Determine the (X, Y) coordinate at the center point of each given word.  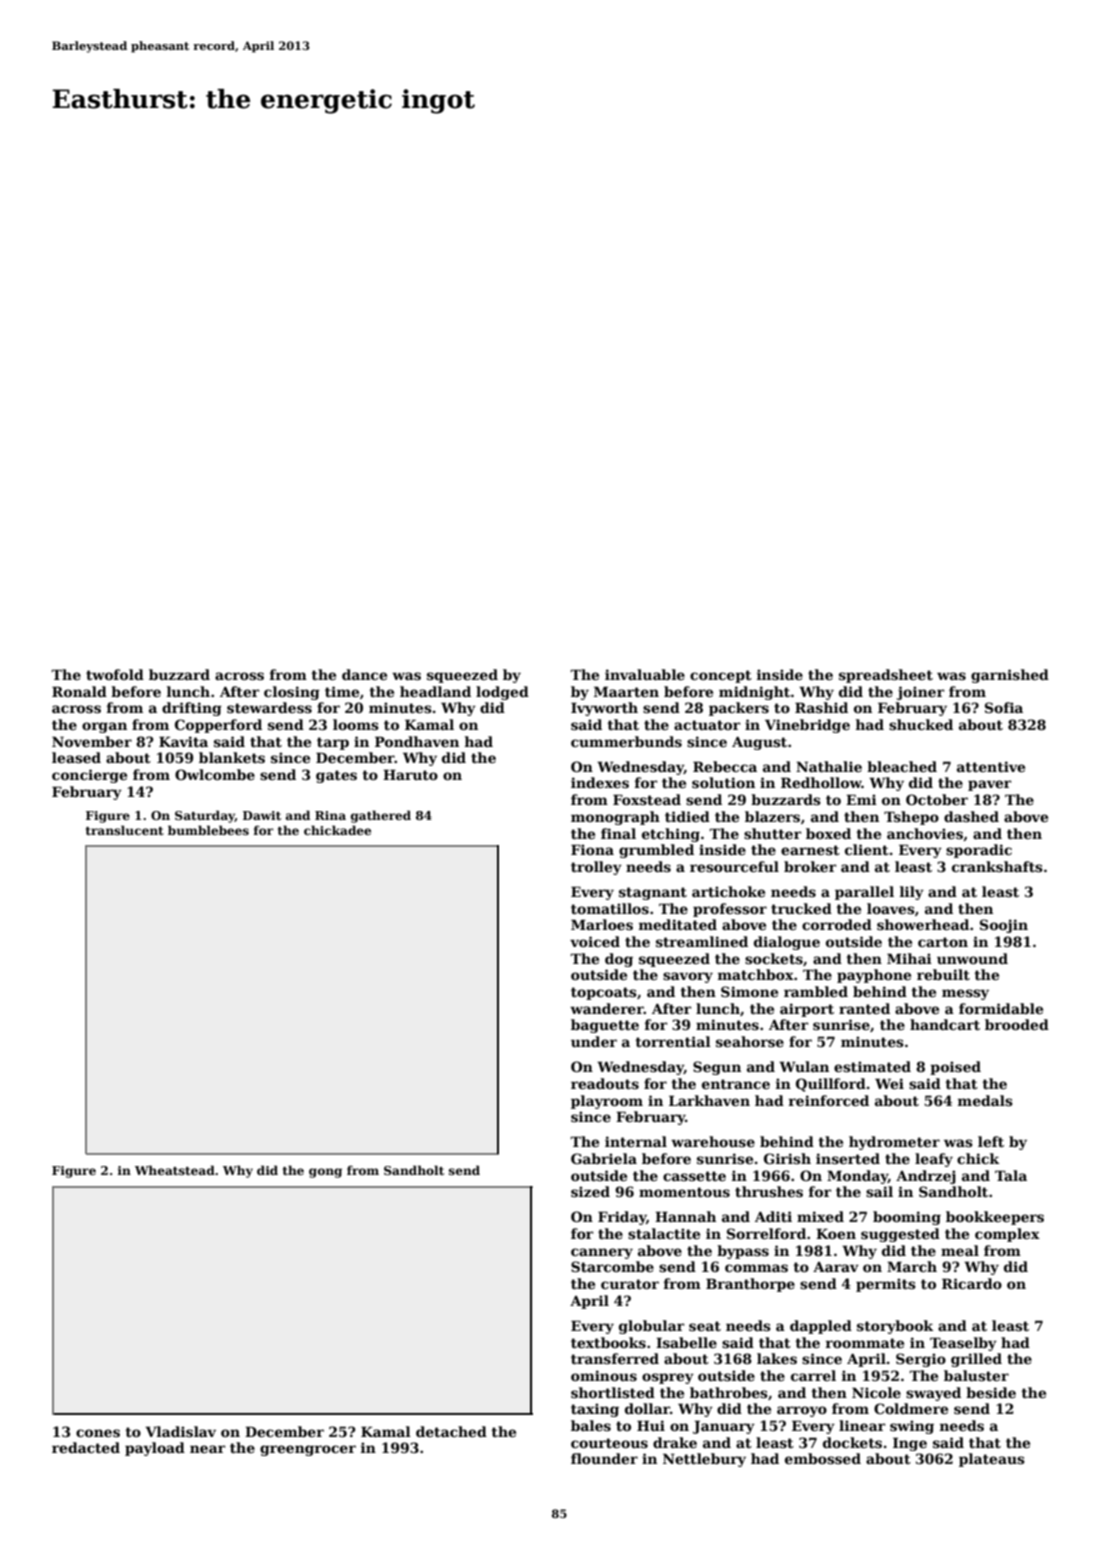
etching (671, 835)
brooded (1017, 1024)
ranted (864, 1008)
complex (1007, 1235)
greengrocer (308, 1450)
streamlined (702, 941)
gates (336, 776)
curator (630, 1284)
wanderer (607, 1008)
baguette (605, 1026)
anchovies (925, 833)
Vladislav (180, 1431)
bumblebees (208, 830)
